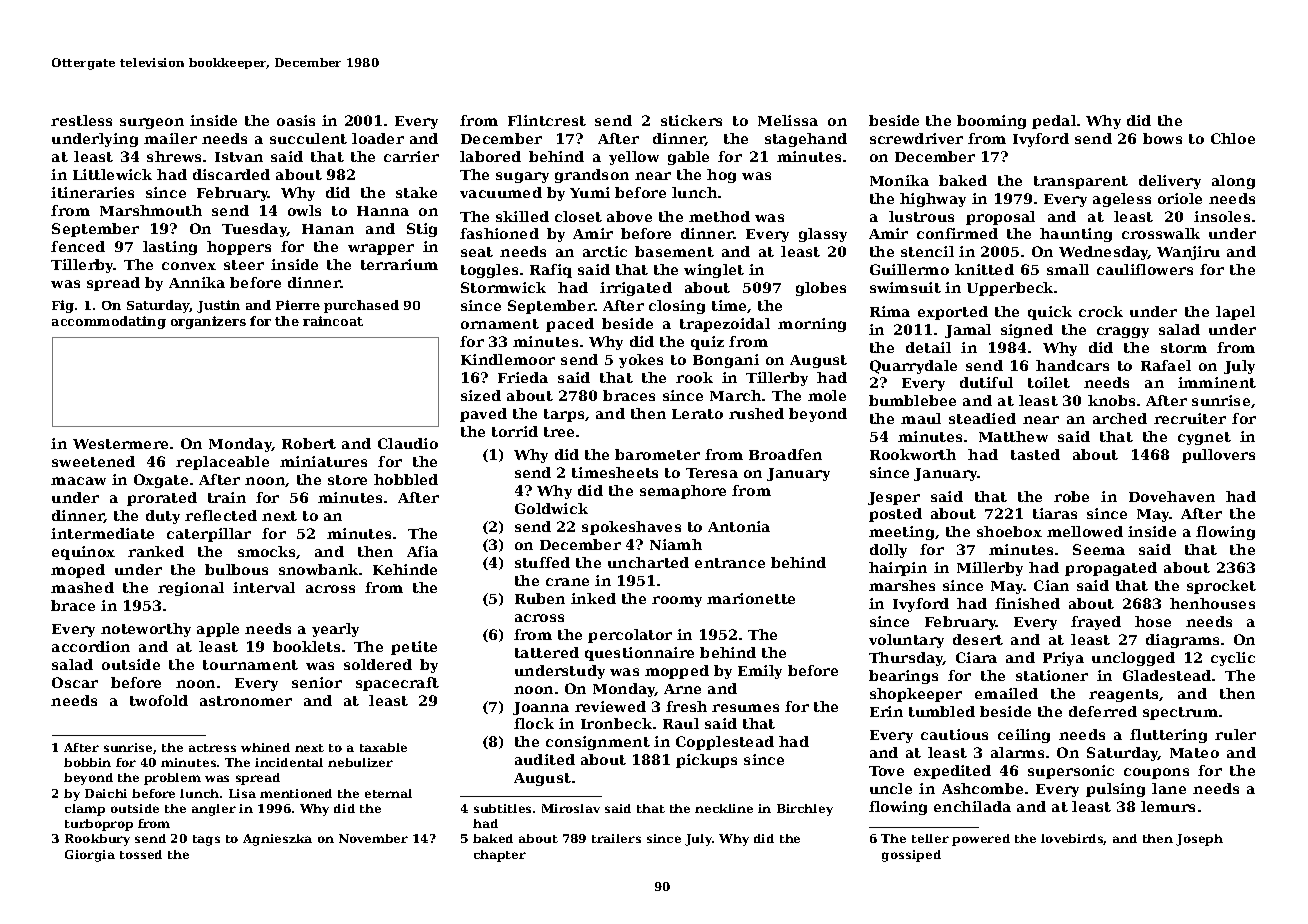 The width and height of the page is (1308, 924). What do you see at coordinates (408, 443) in the page?
I see `Claudio` at bounding box center [408, 443].
